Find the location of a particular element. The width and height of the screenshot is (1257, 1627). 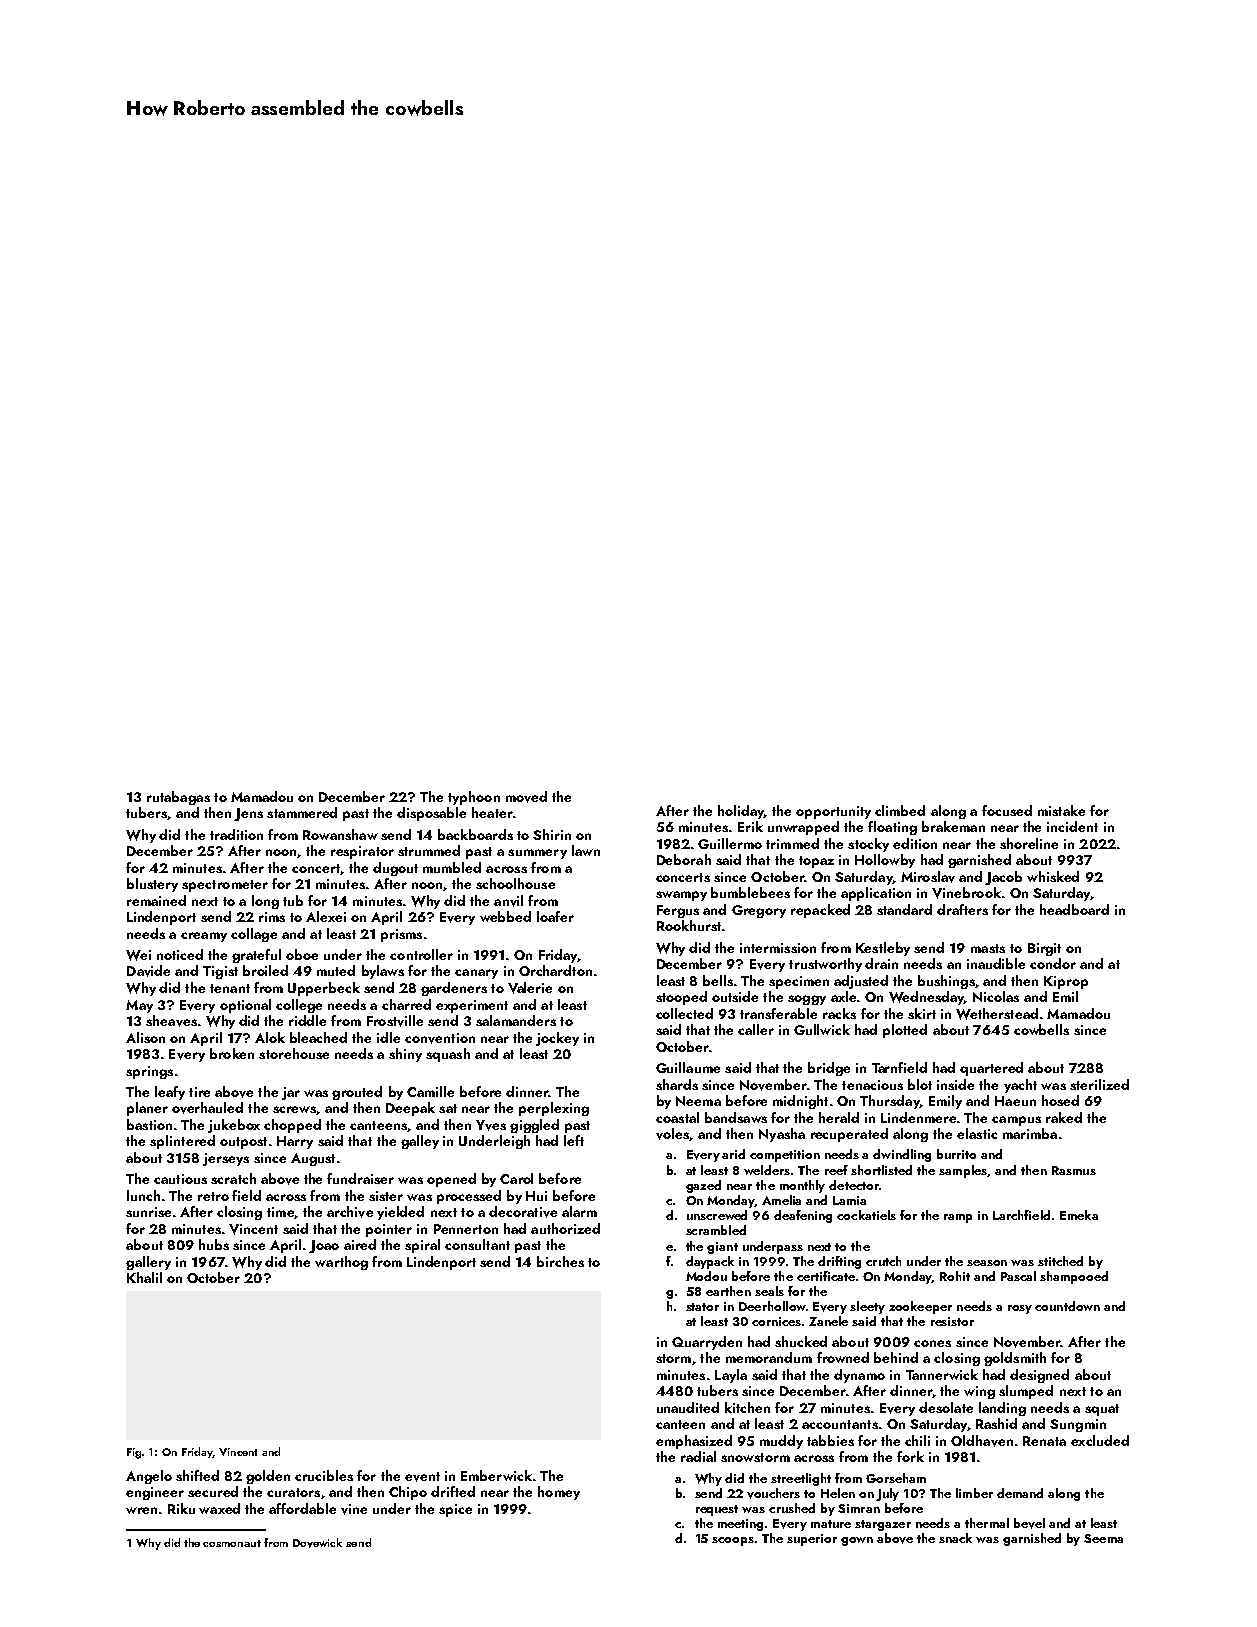

snack is located at coordinates (955, 1538).
